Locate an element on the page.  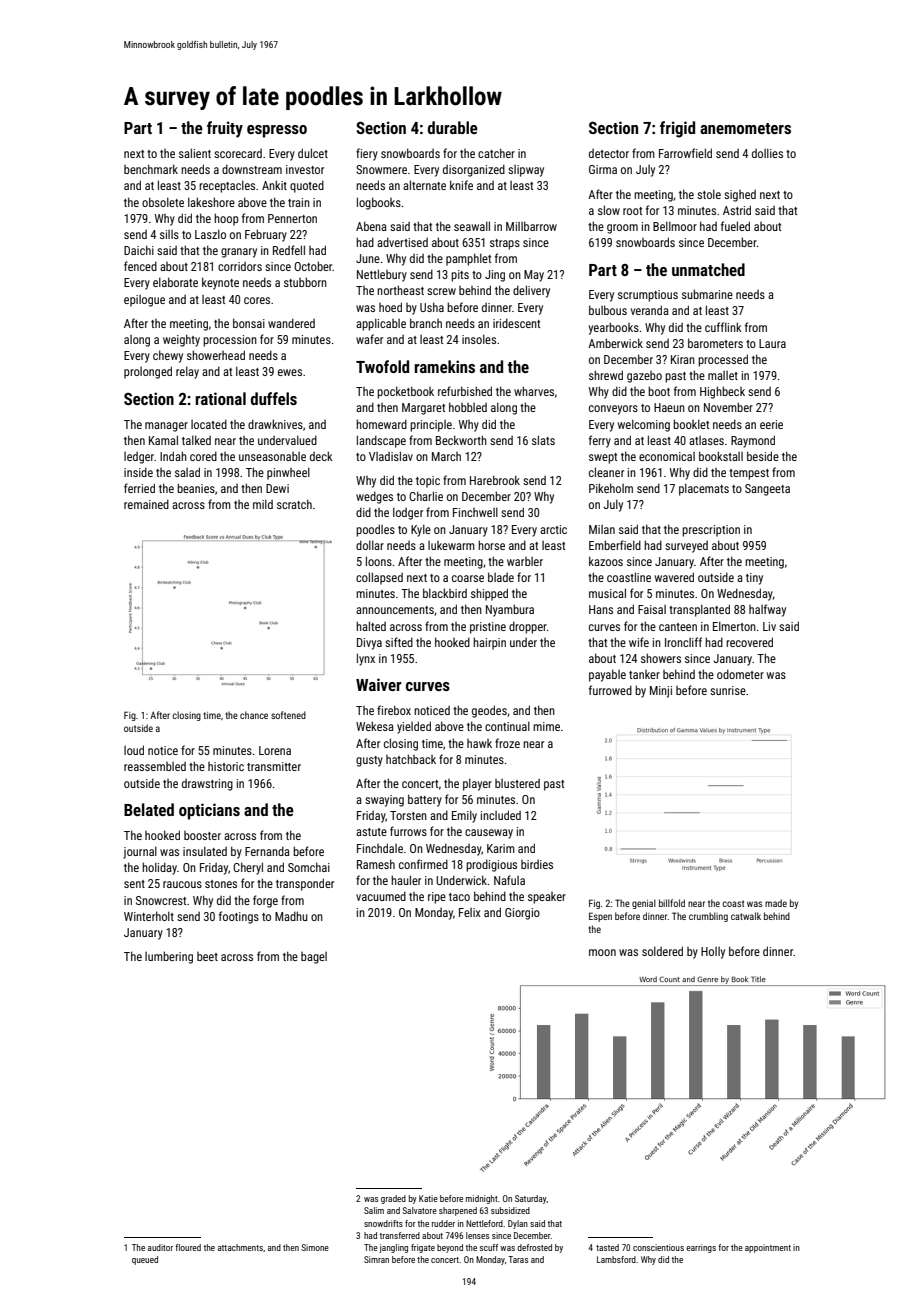
attachments is located at coordinates (240, 1247).
